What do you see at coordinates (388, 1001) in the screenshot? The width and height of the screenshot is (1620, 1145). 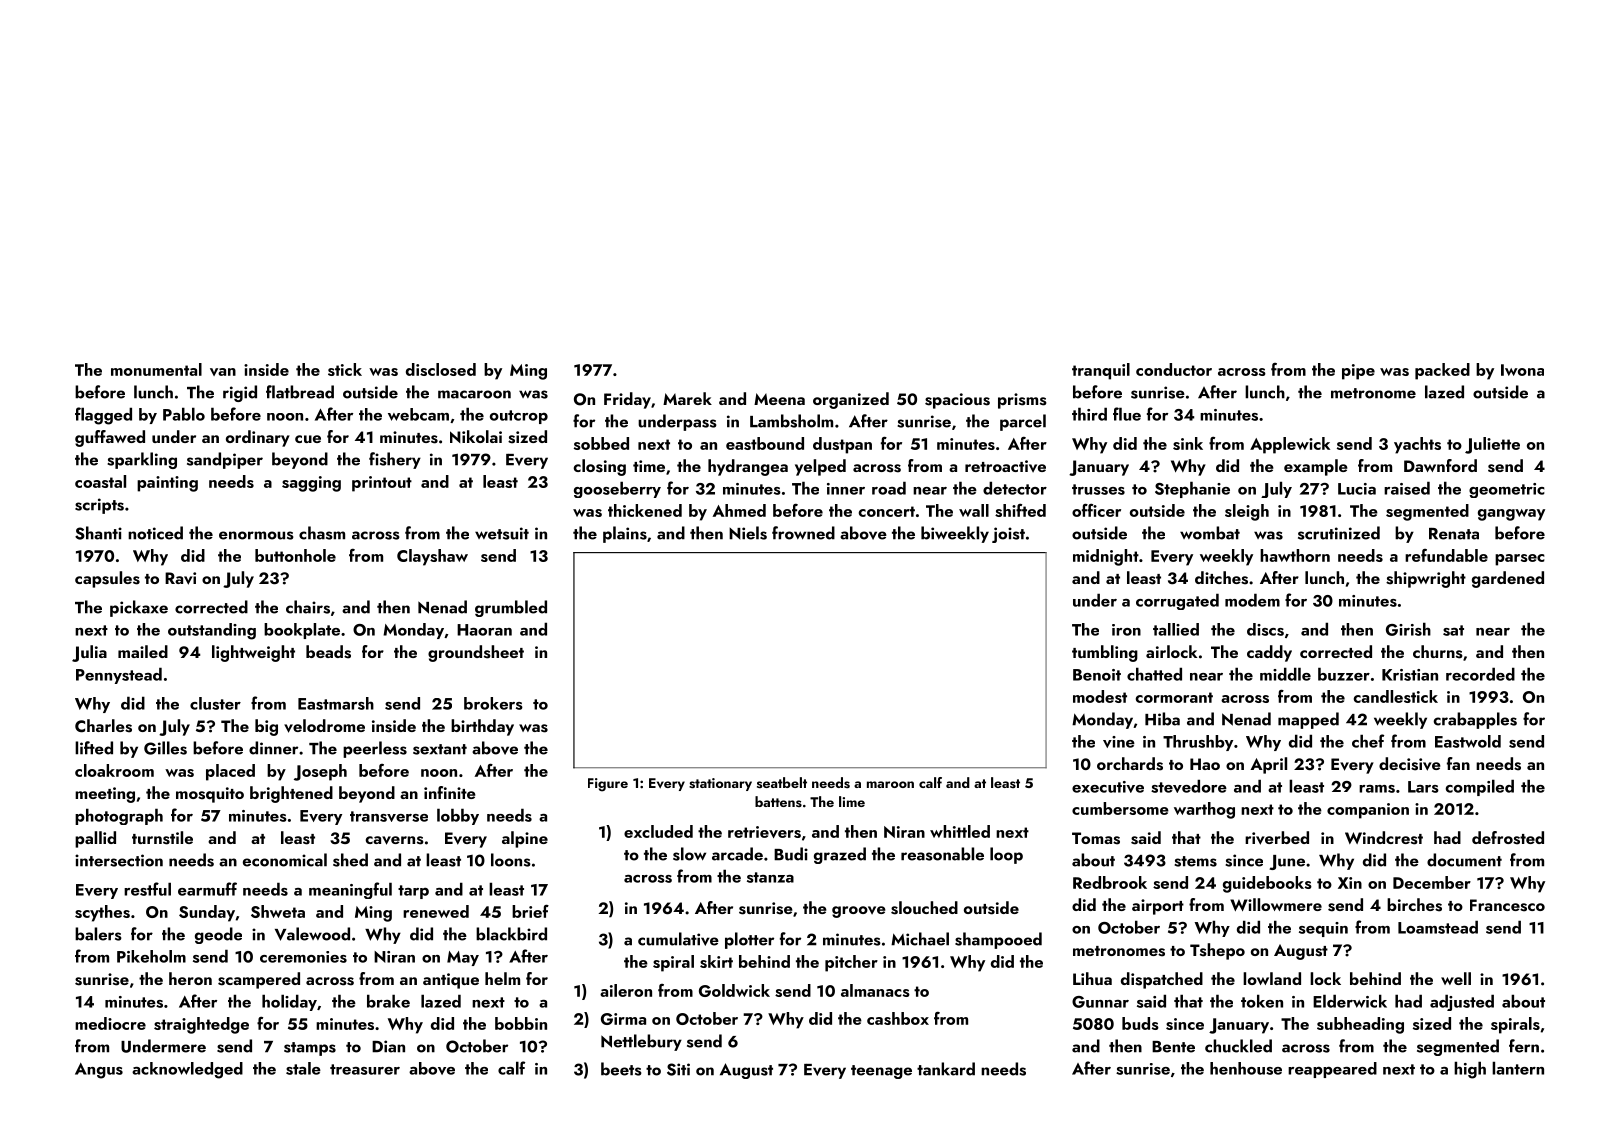 I see `brake` at bounding box center [388, 1001].
